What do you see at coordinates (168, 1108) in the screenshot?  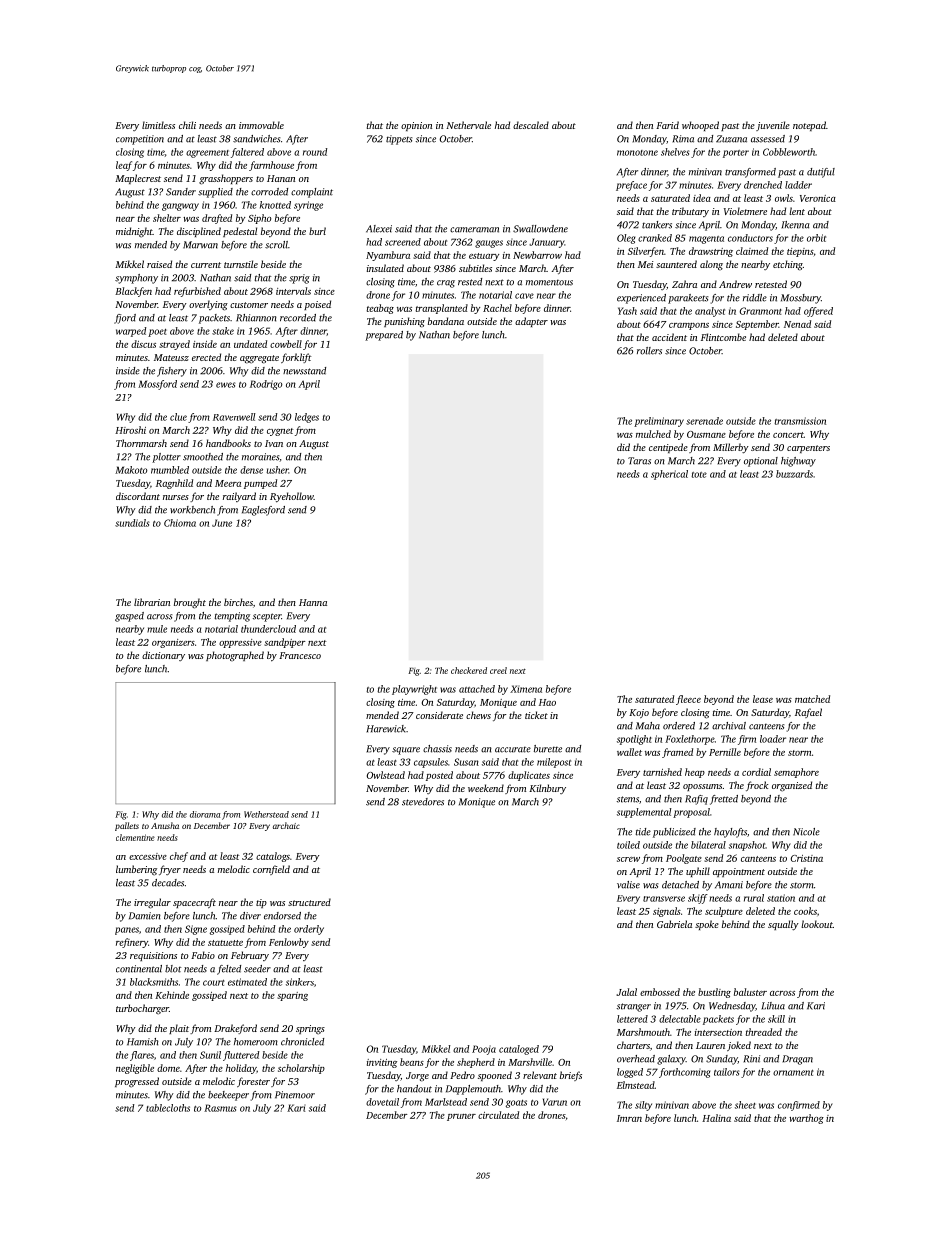 I see `tablecloths` at bounding box center [168, 1108].
